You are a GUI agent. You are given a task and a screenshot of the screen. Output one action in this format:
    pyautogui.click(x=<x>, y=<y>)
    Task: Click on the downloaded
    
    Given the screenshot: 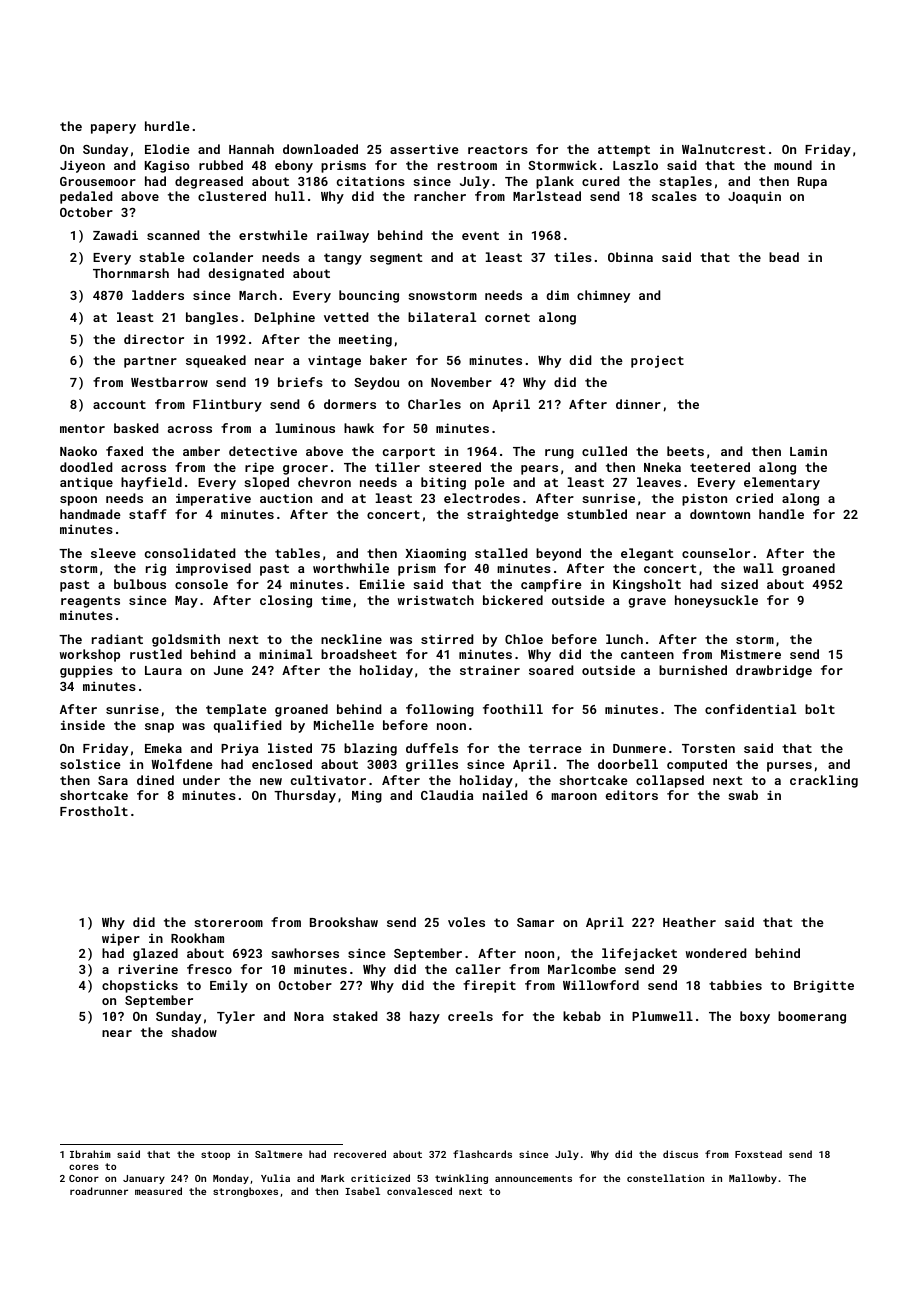 What is the action you would take?
    pyautogui.click(x=320, y=149)
